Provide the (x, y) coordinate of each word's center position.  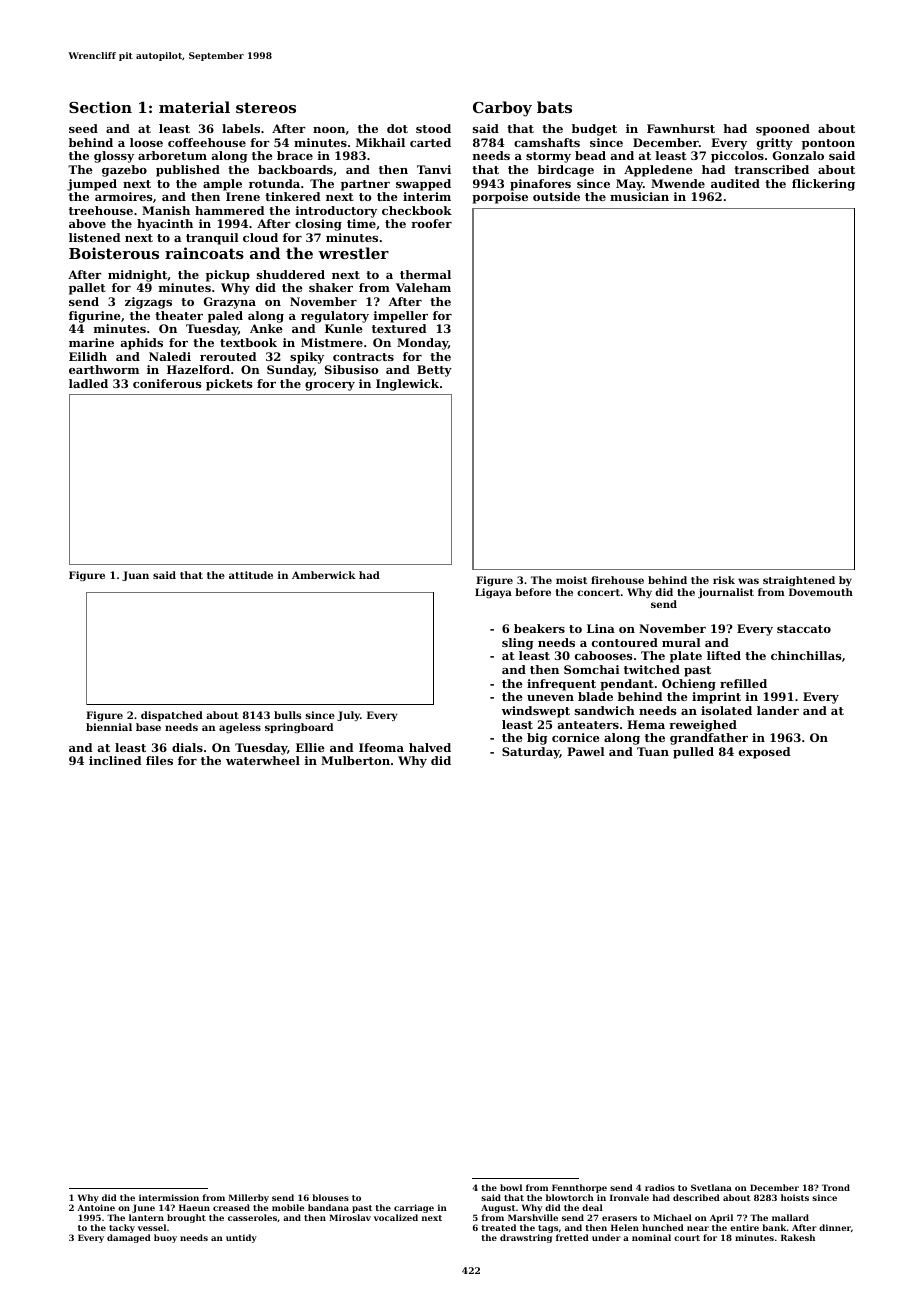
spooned (783, 130)
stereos (266, 107)
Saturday (531, 753)
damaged (129, 1238)
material (194, 107)
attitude (251, 575)
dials (187, 747)
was (748, 581)
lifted (724, 655)
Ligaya (493, 593)
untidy (241, 1238)
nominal (651, 1237)
